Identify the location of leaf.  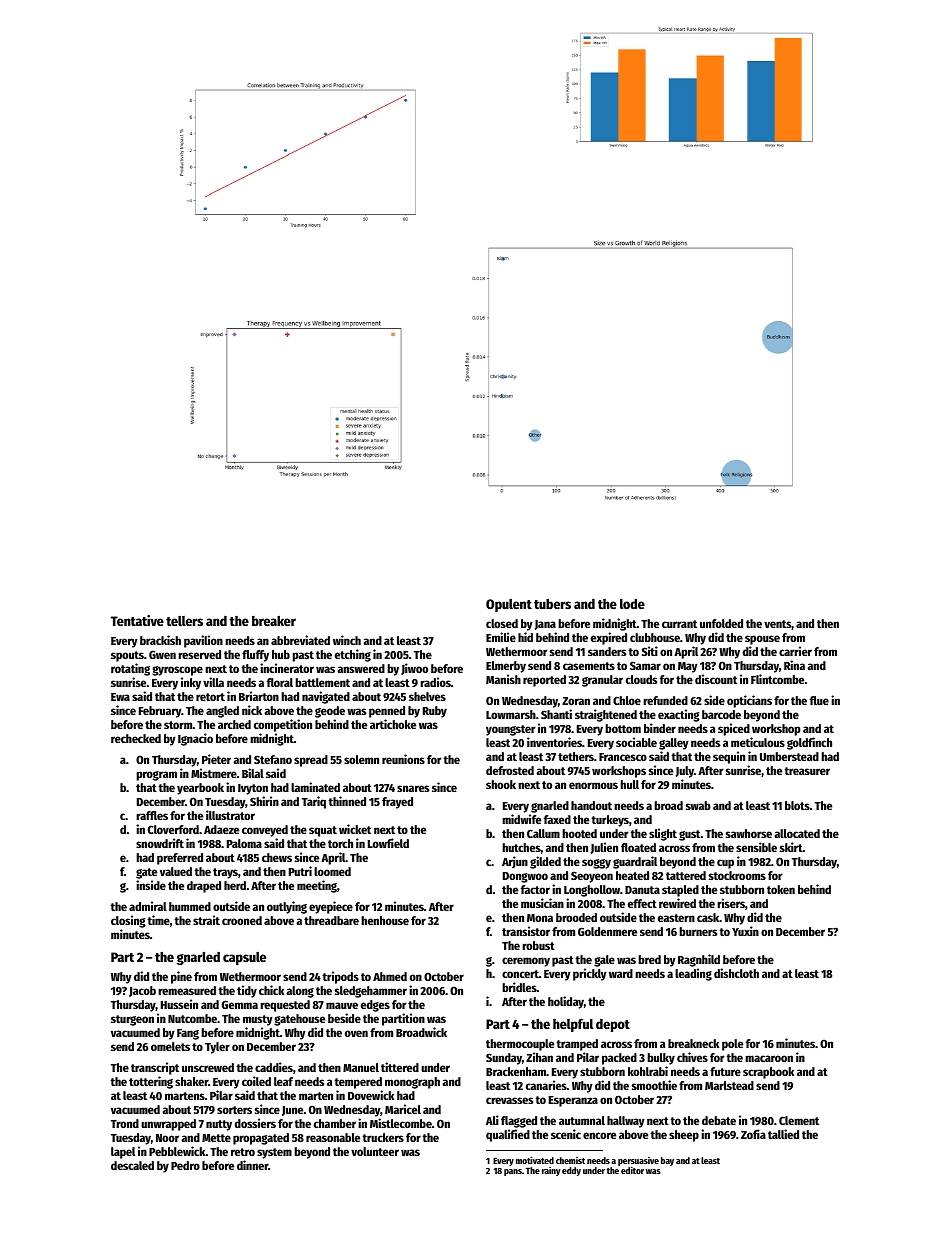
(283, 1081).
